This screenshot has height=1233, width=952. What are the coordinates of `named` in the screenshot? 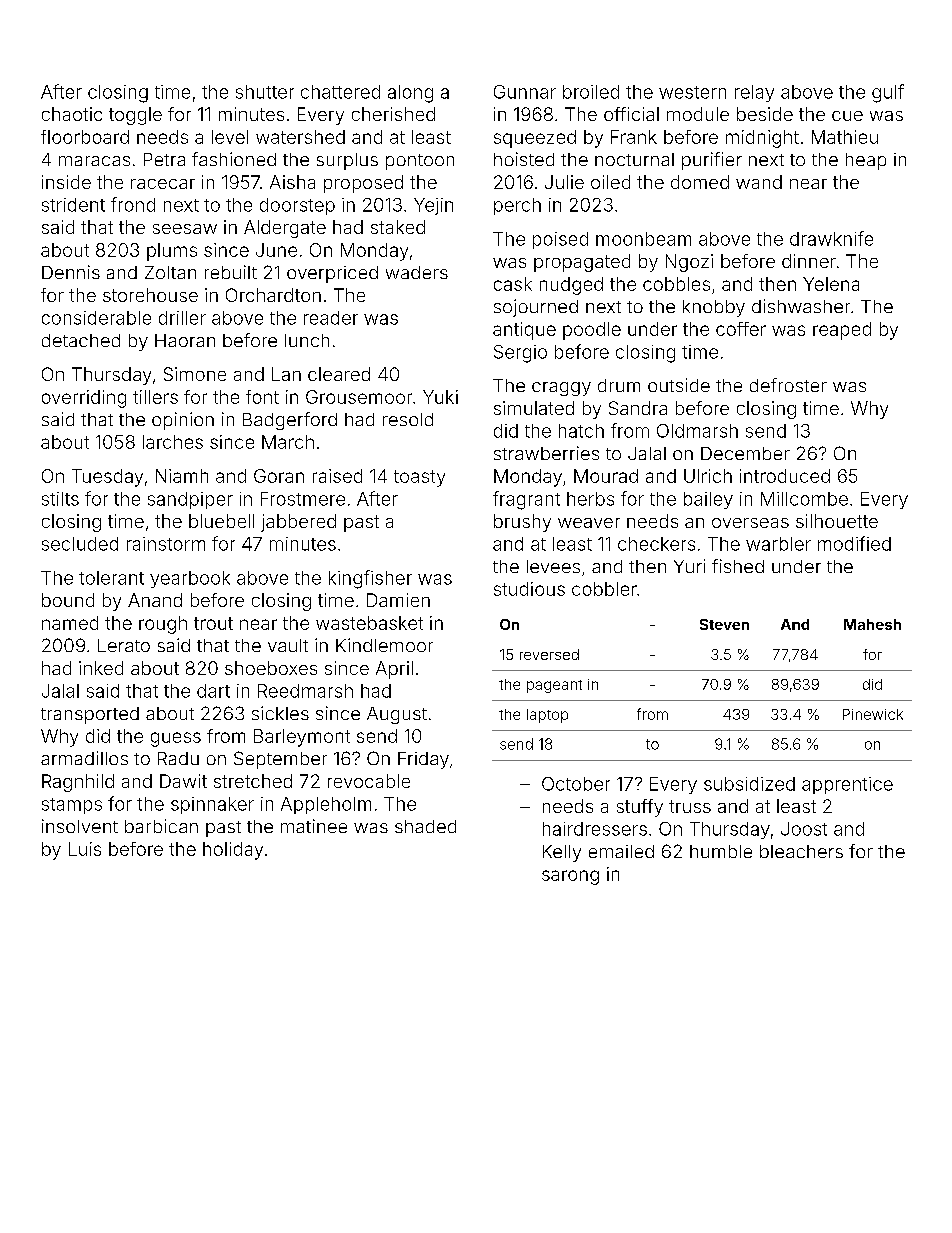 It's located at (70, 623).
